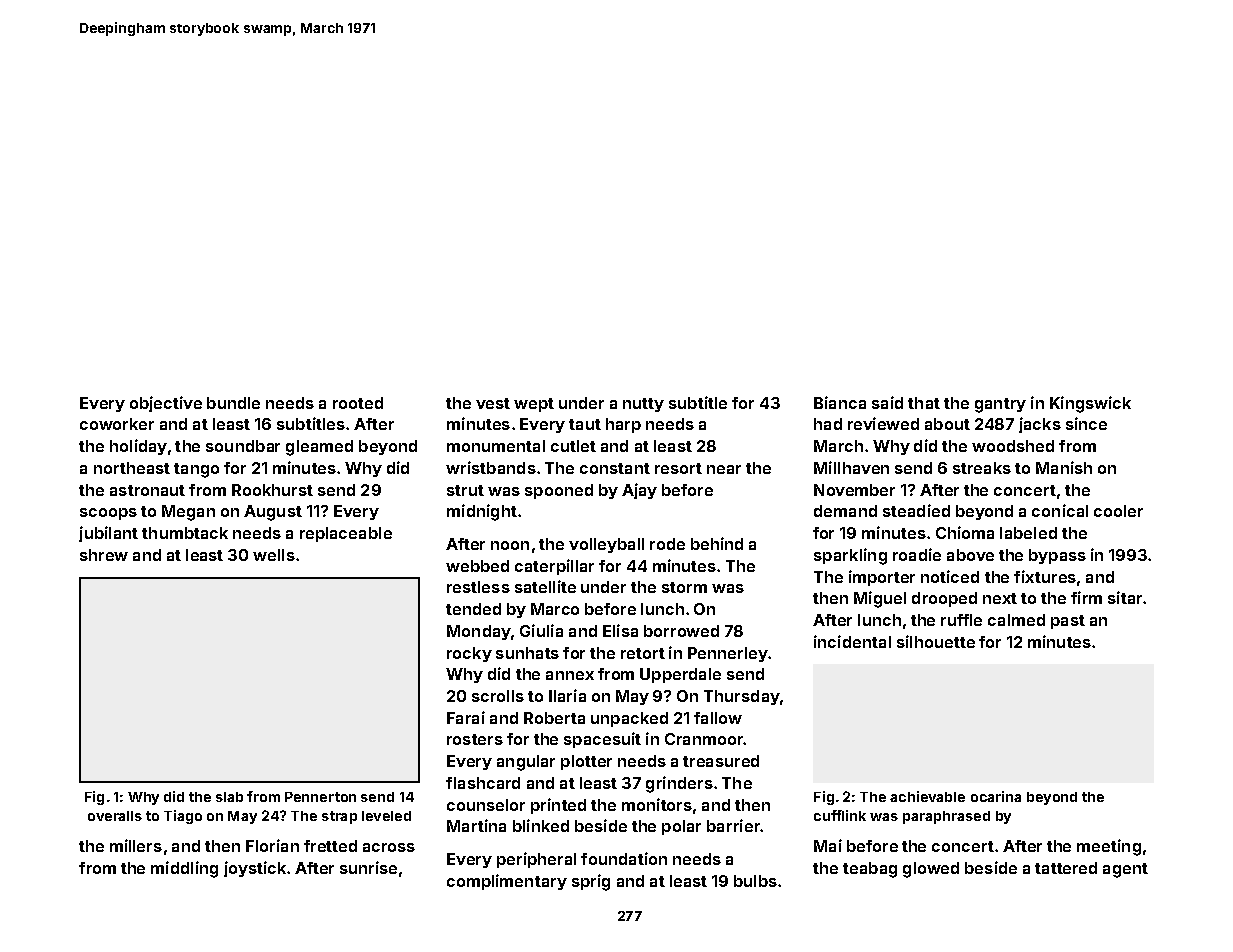 The image size is (1233, 952). I want to click on bundle, so click(233, 403).
